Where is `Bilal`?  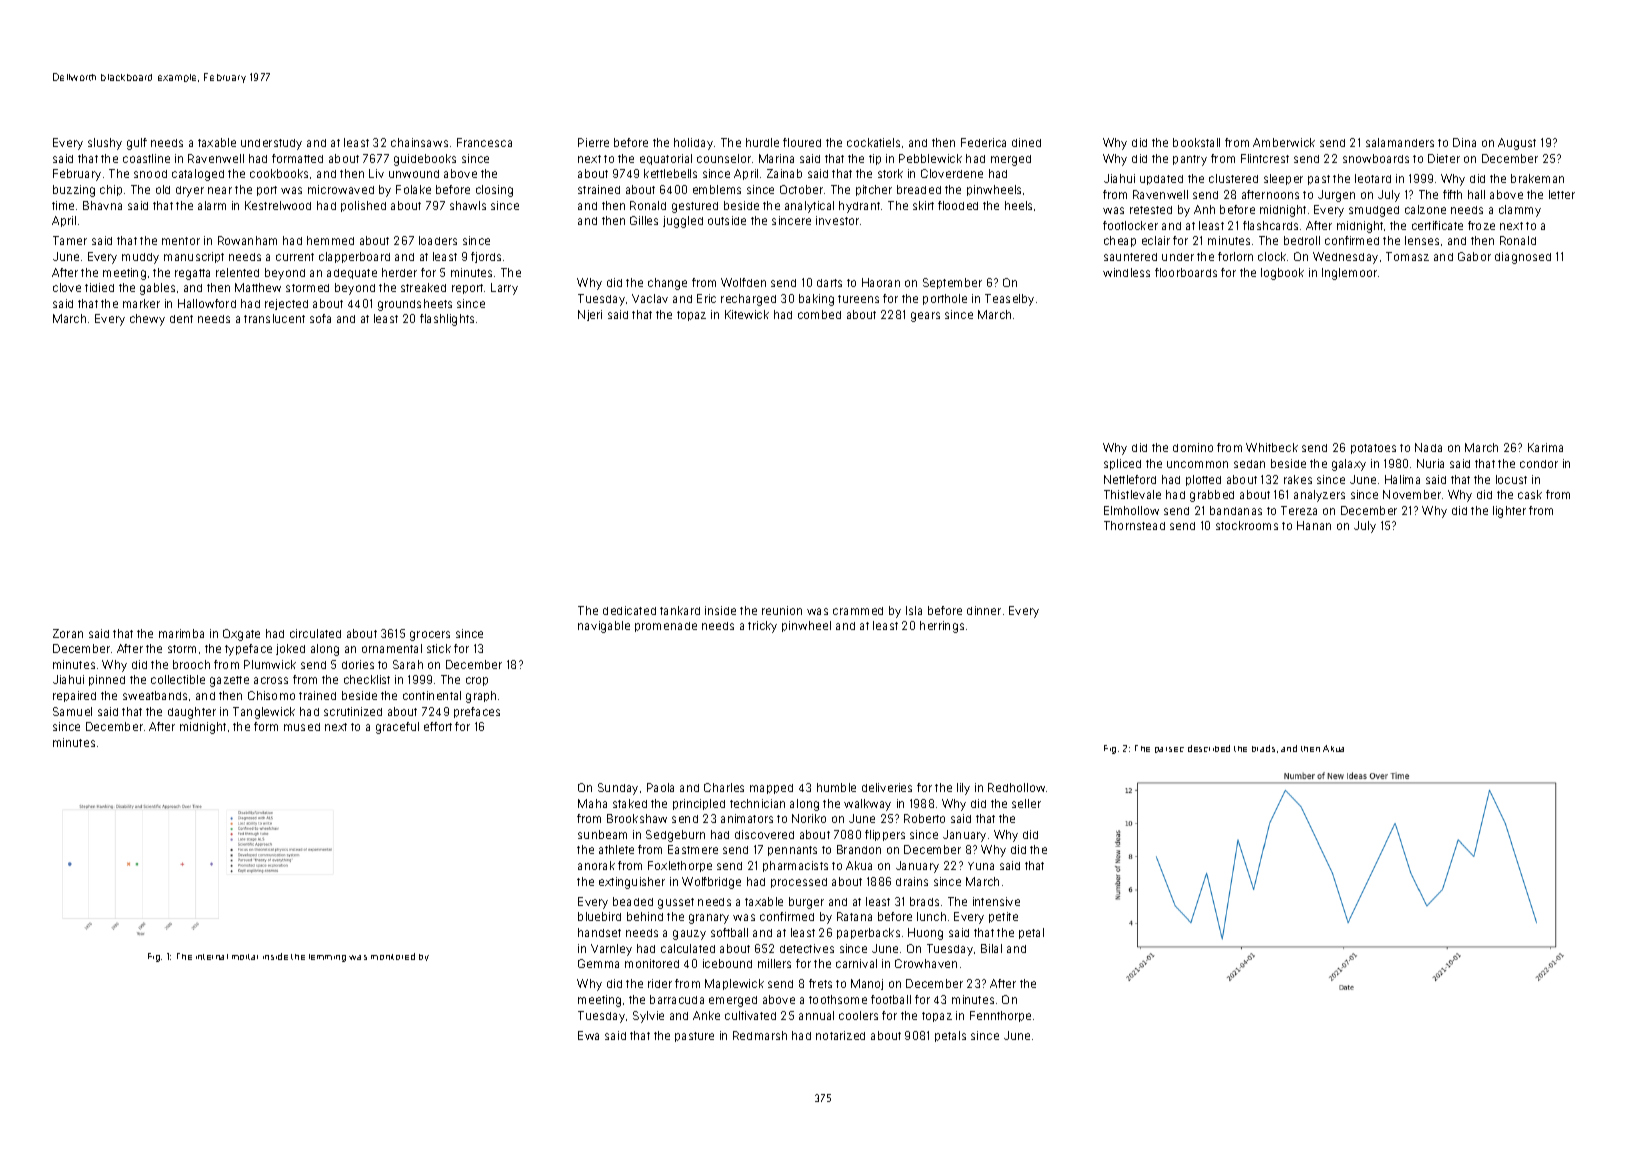
Bilal is located at coordinates (991, 948).
